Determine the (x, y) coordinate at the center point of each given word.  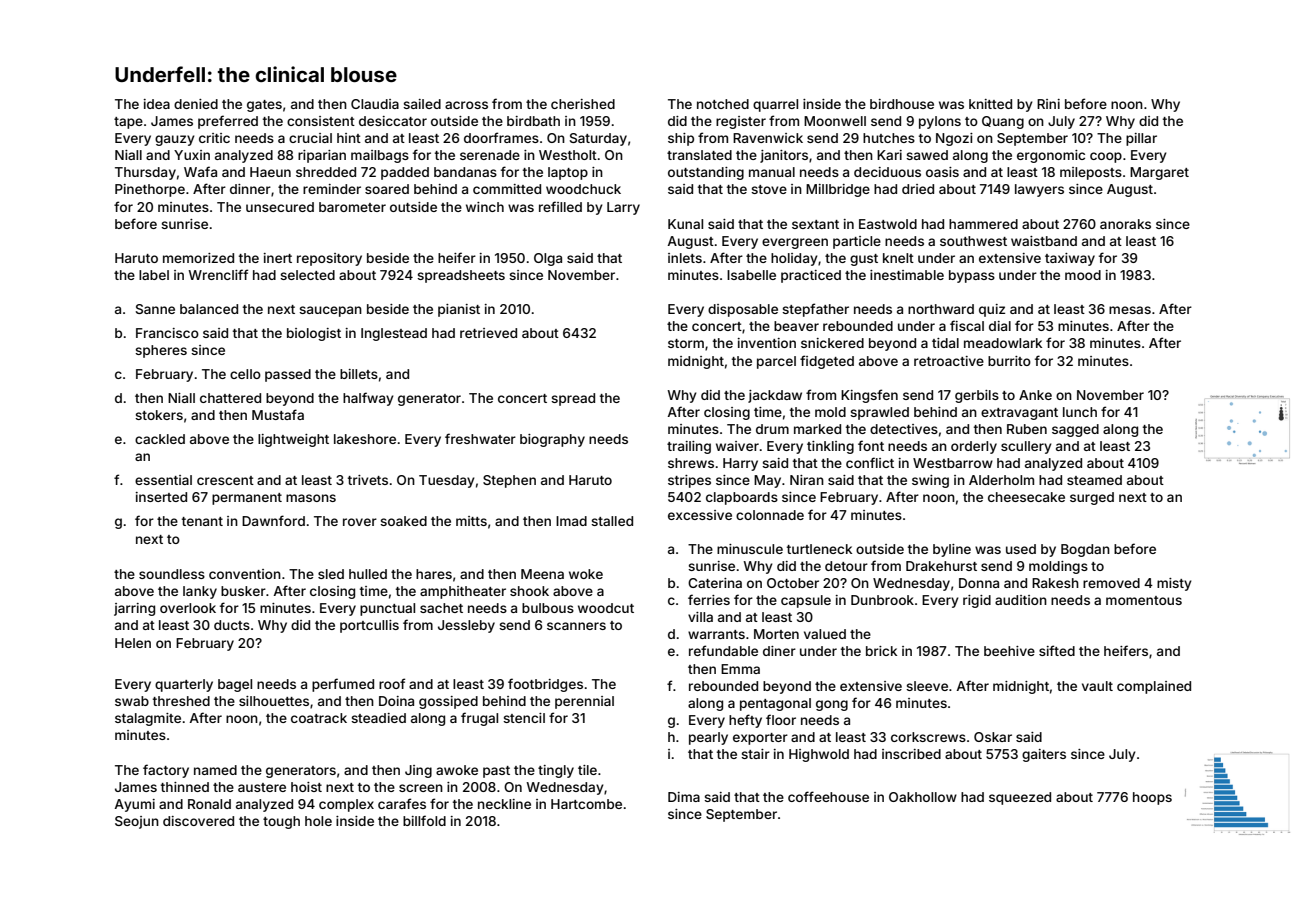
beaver (796, 326)
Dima (684, 797)
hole (318, 821)
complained (1154, 687)
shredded (326, 172)
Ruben (1027, 429)
